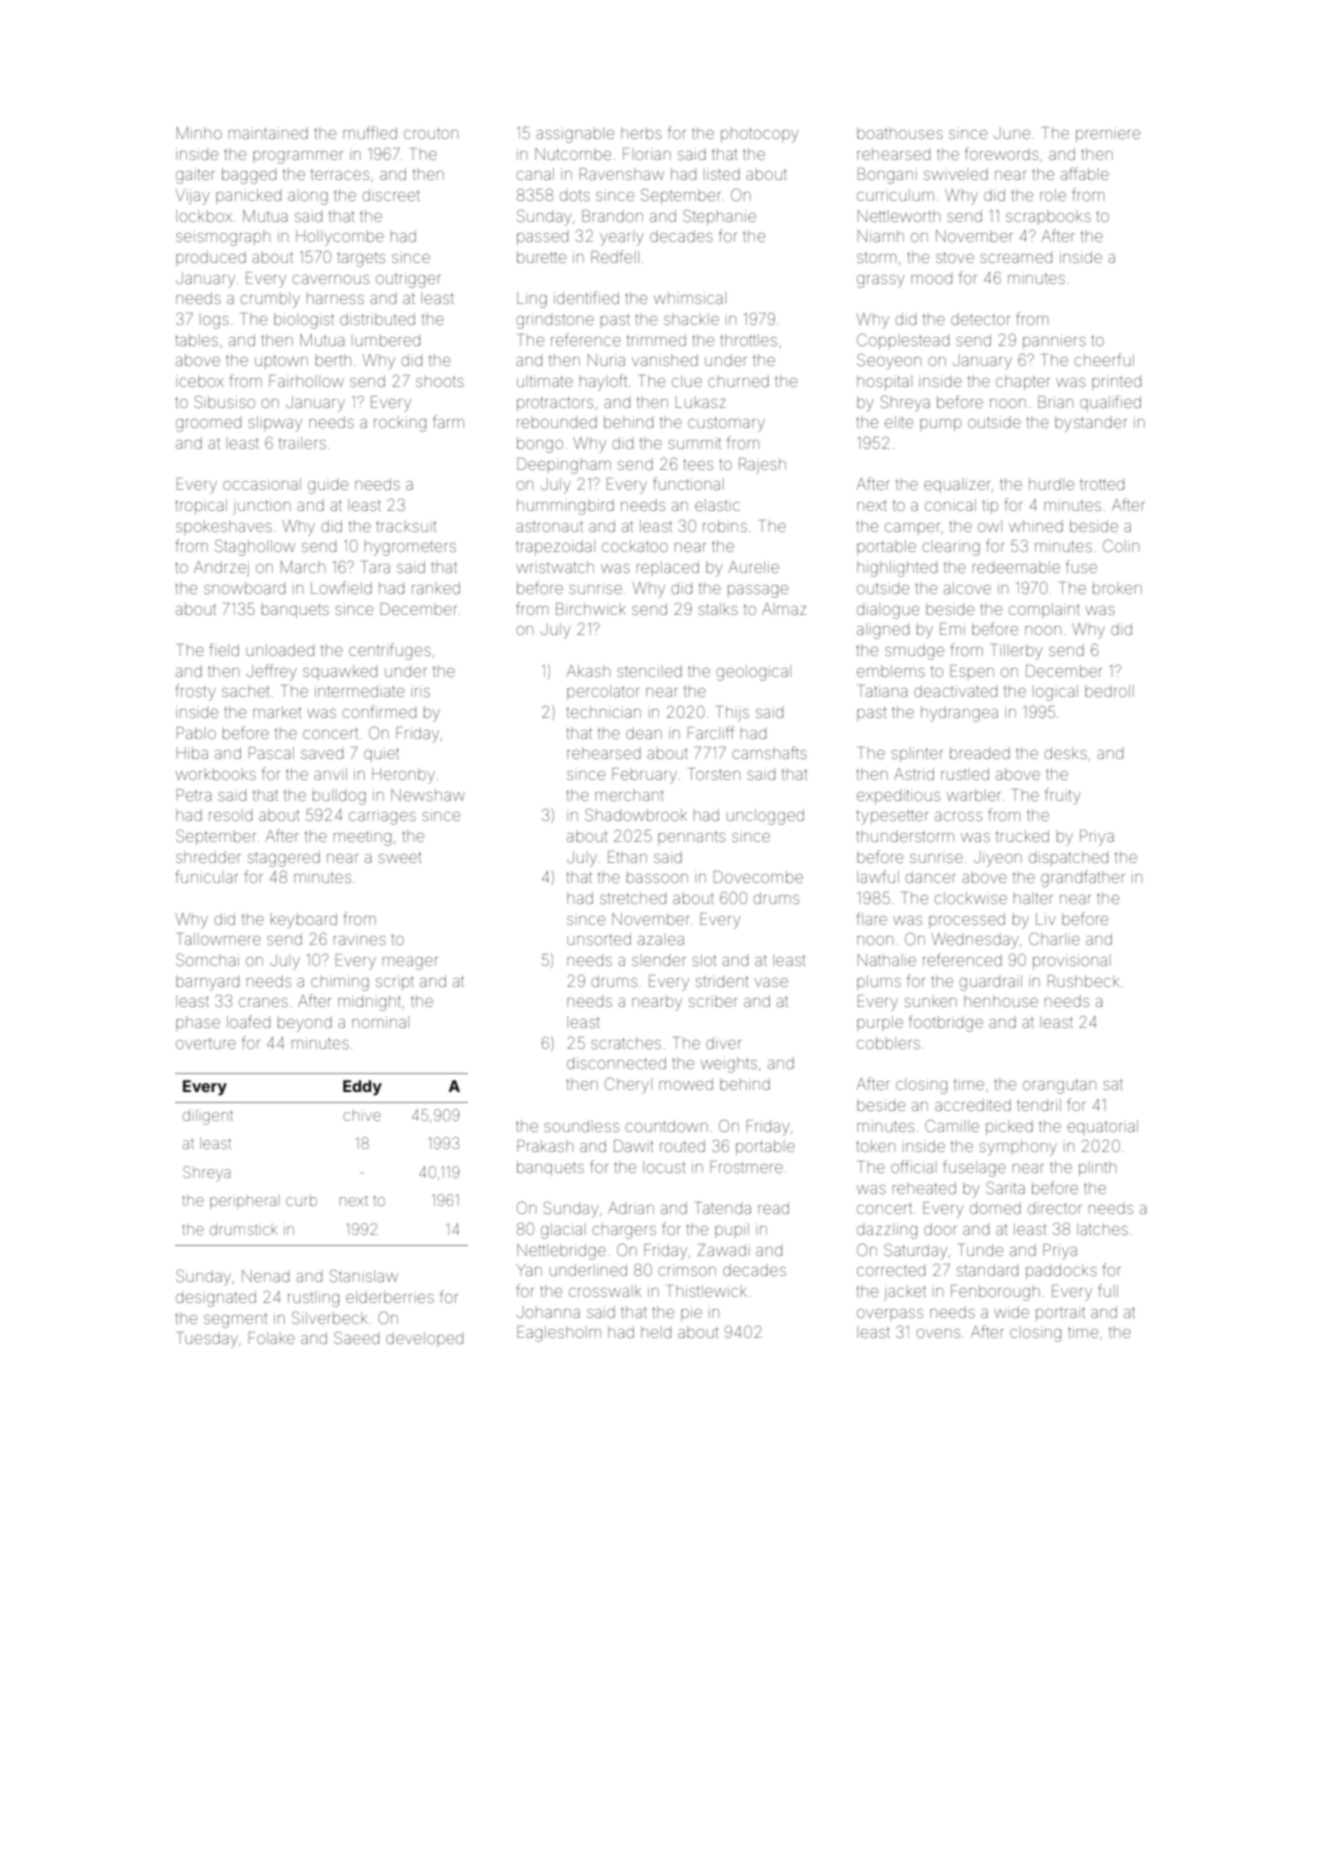  I want to click on soundless, so click(581, 1126).
